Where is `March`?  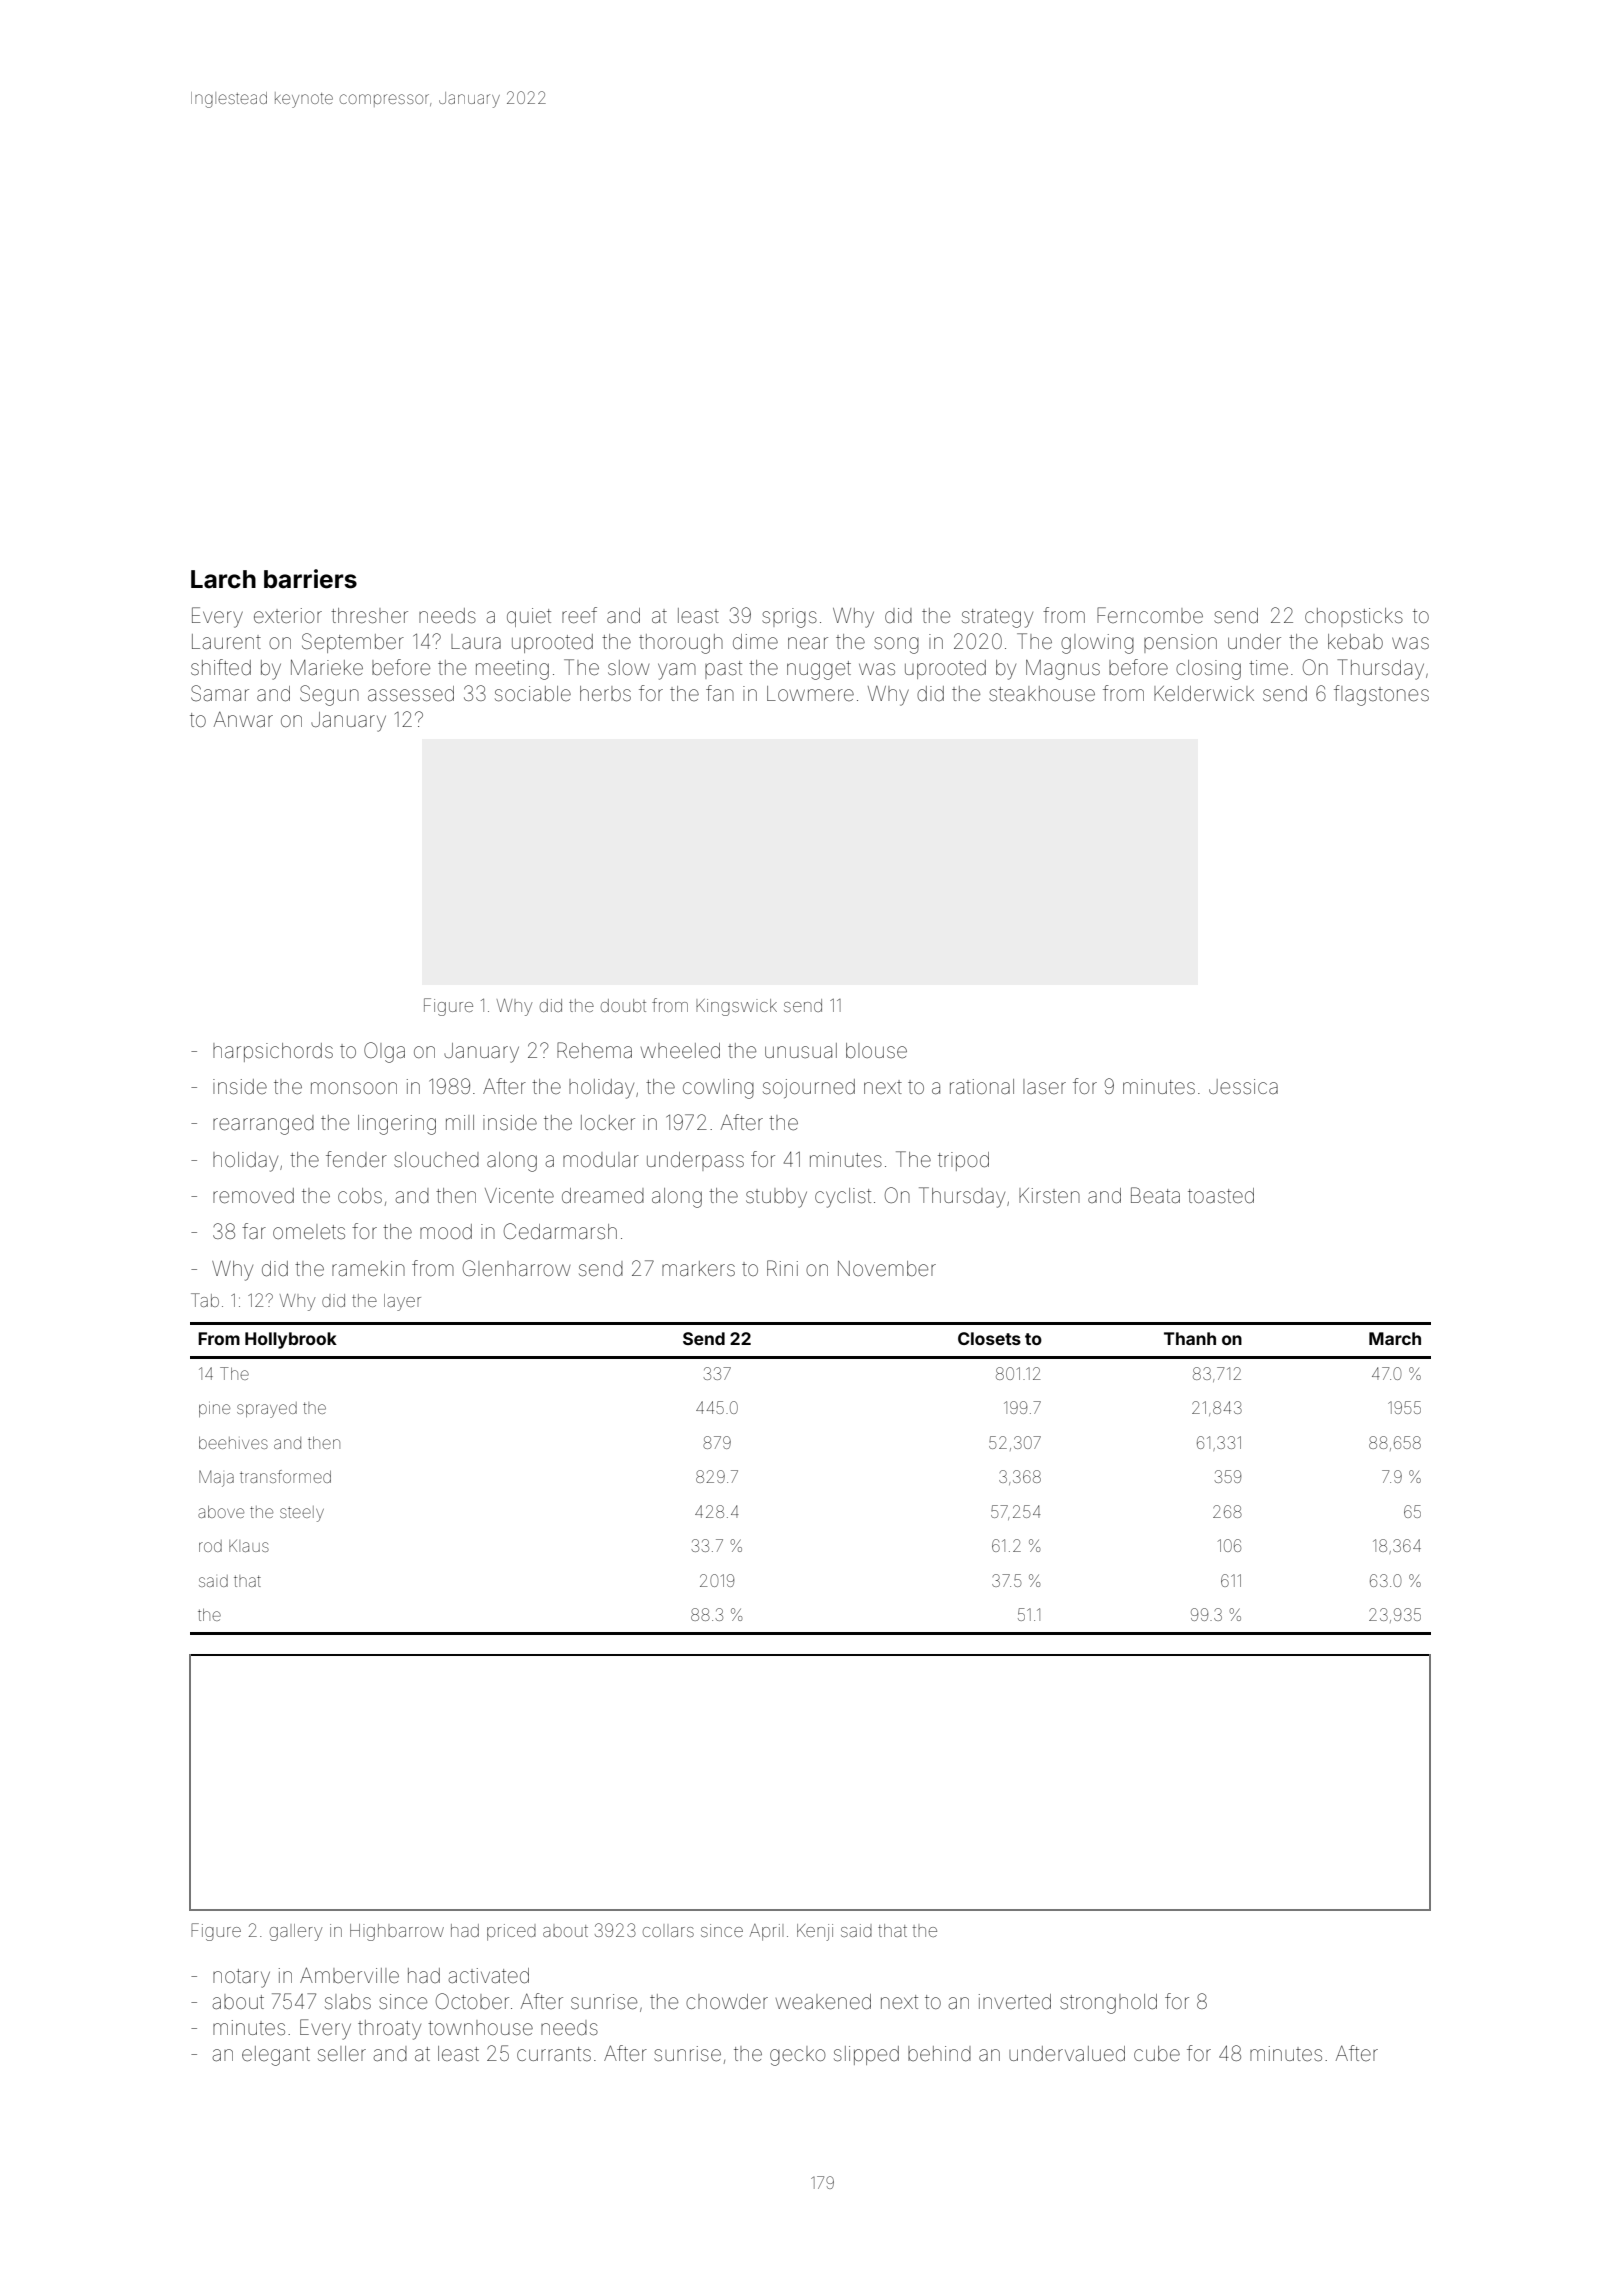
March is located at coordinates (1395, 1338).
